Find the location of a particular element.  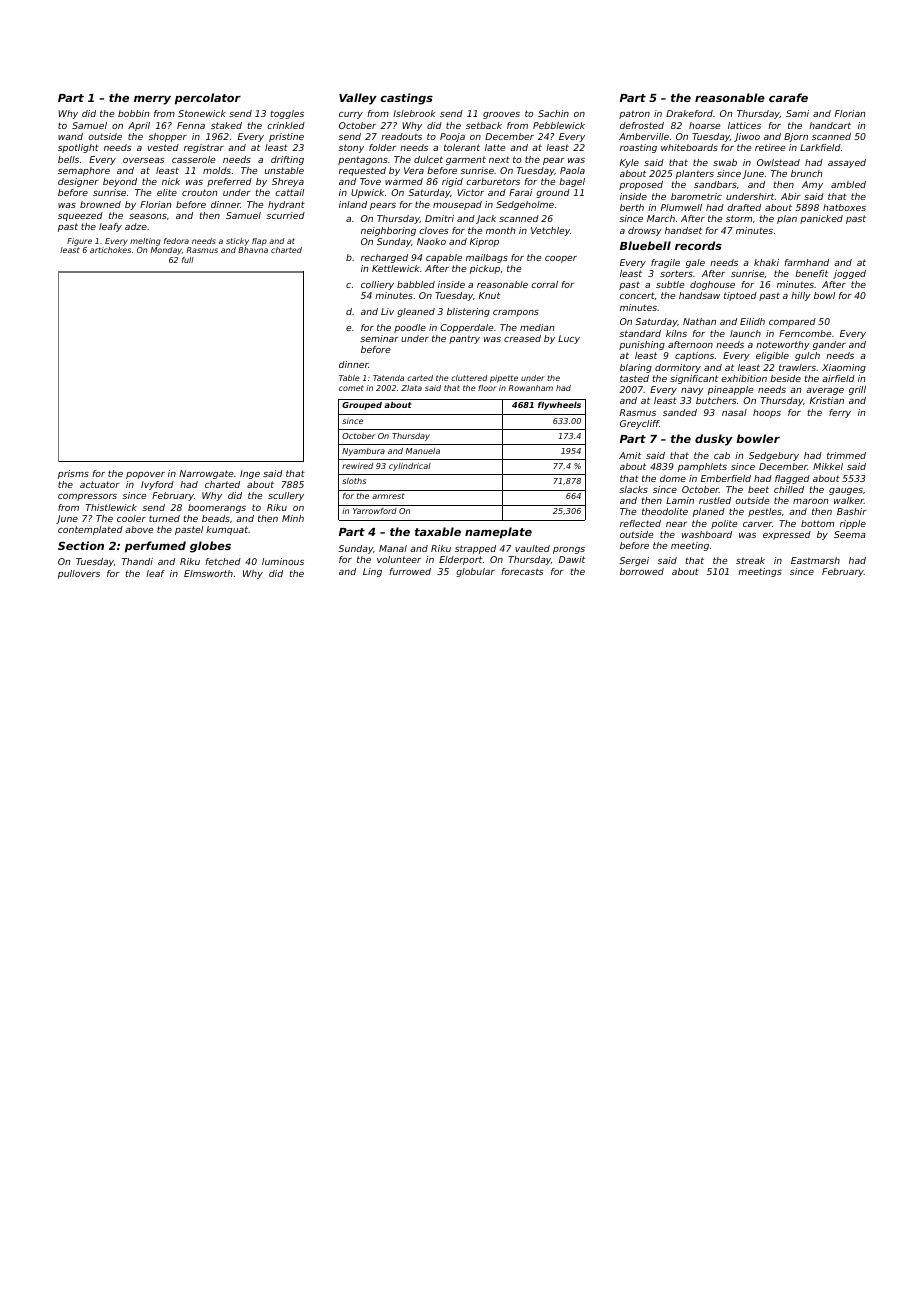

significant is located at coordinates (694, 379).
